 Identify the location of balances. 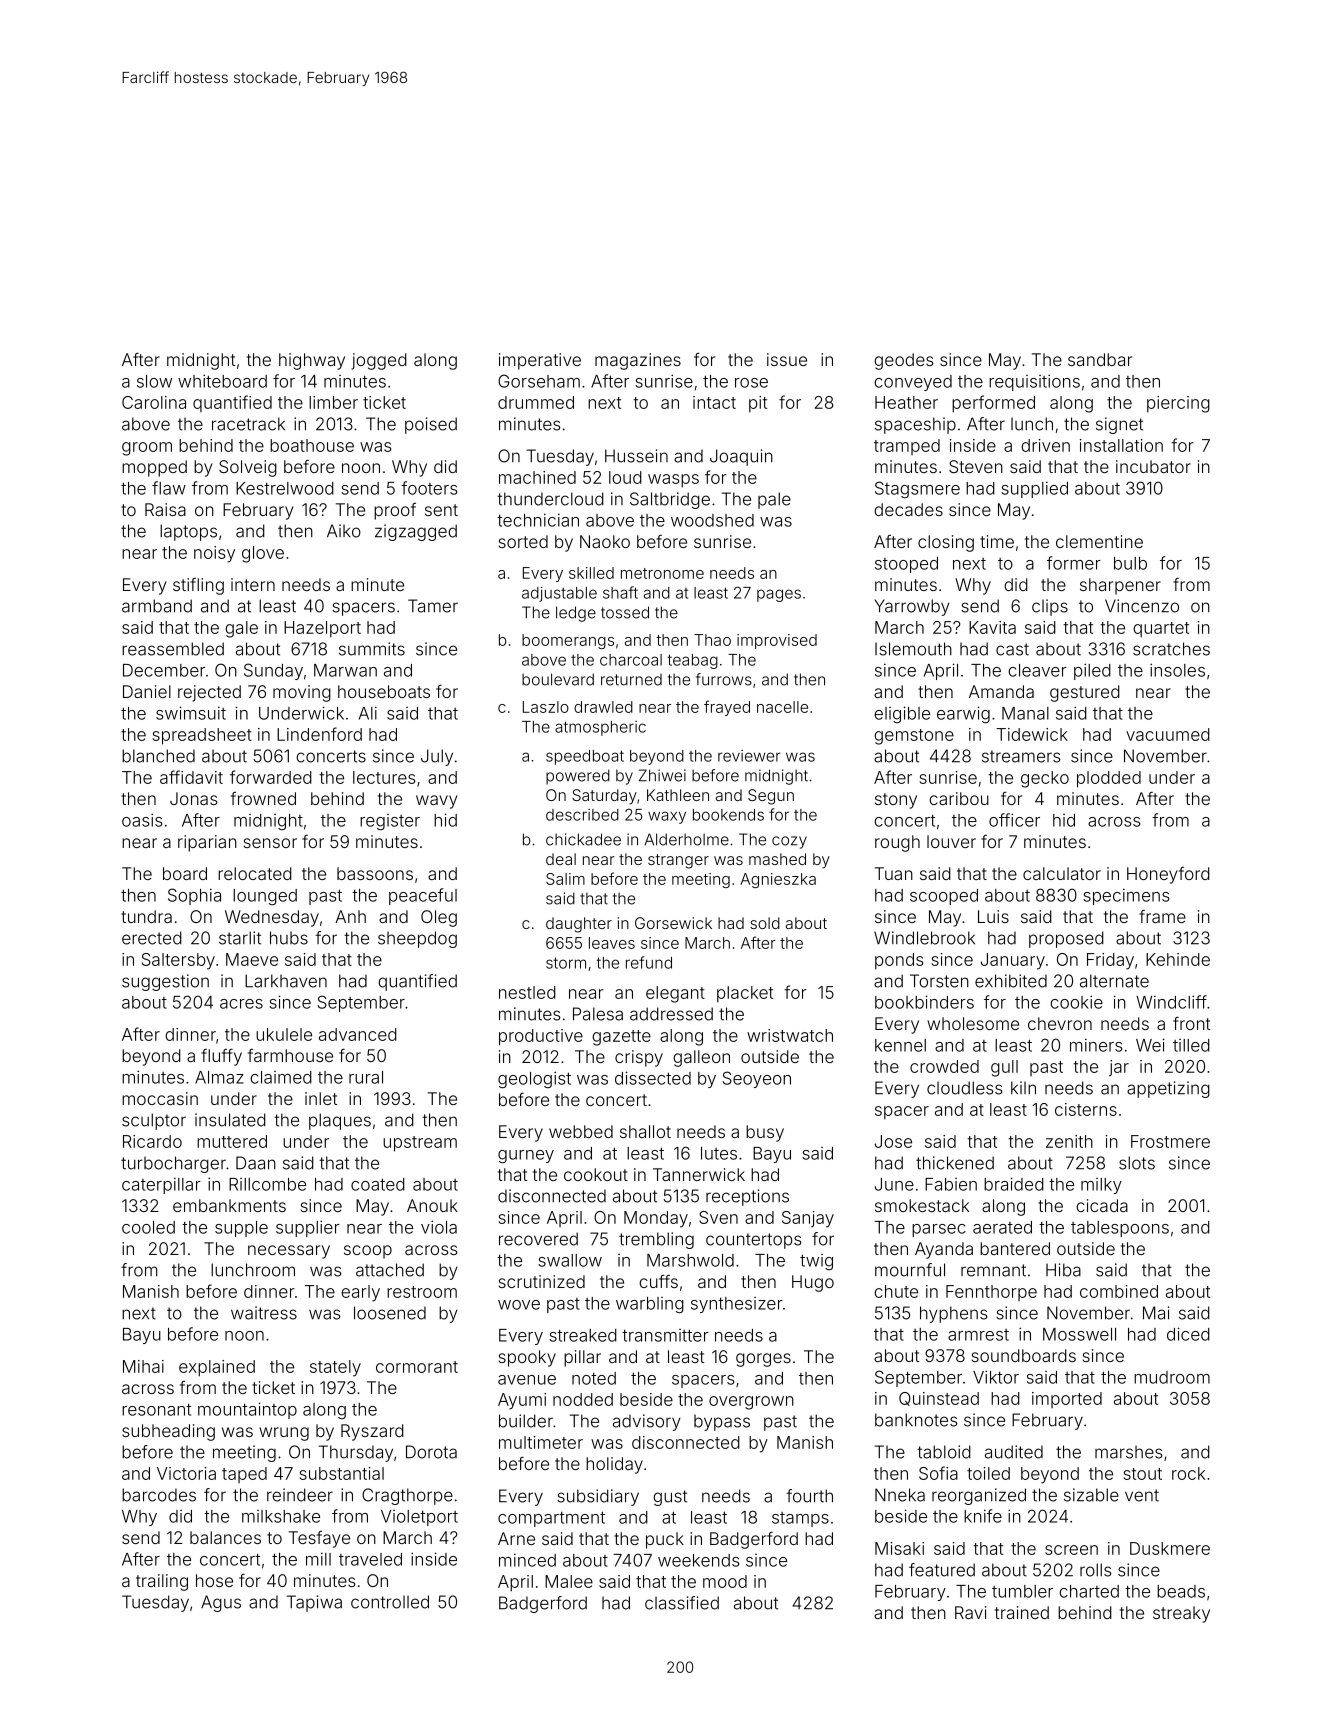
(225, 1537).
